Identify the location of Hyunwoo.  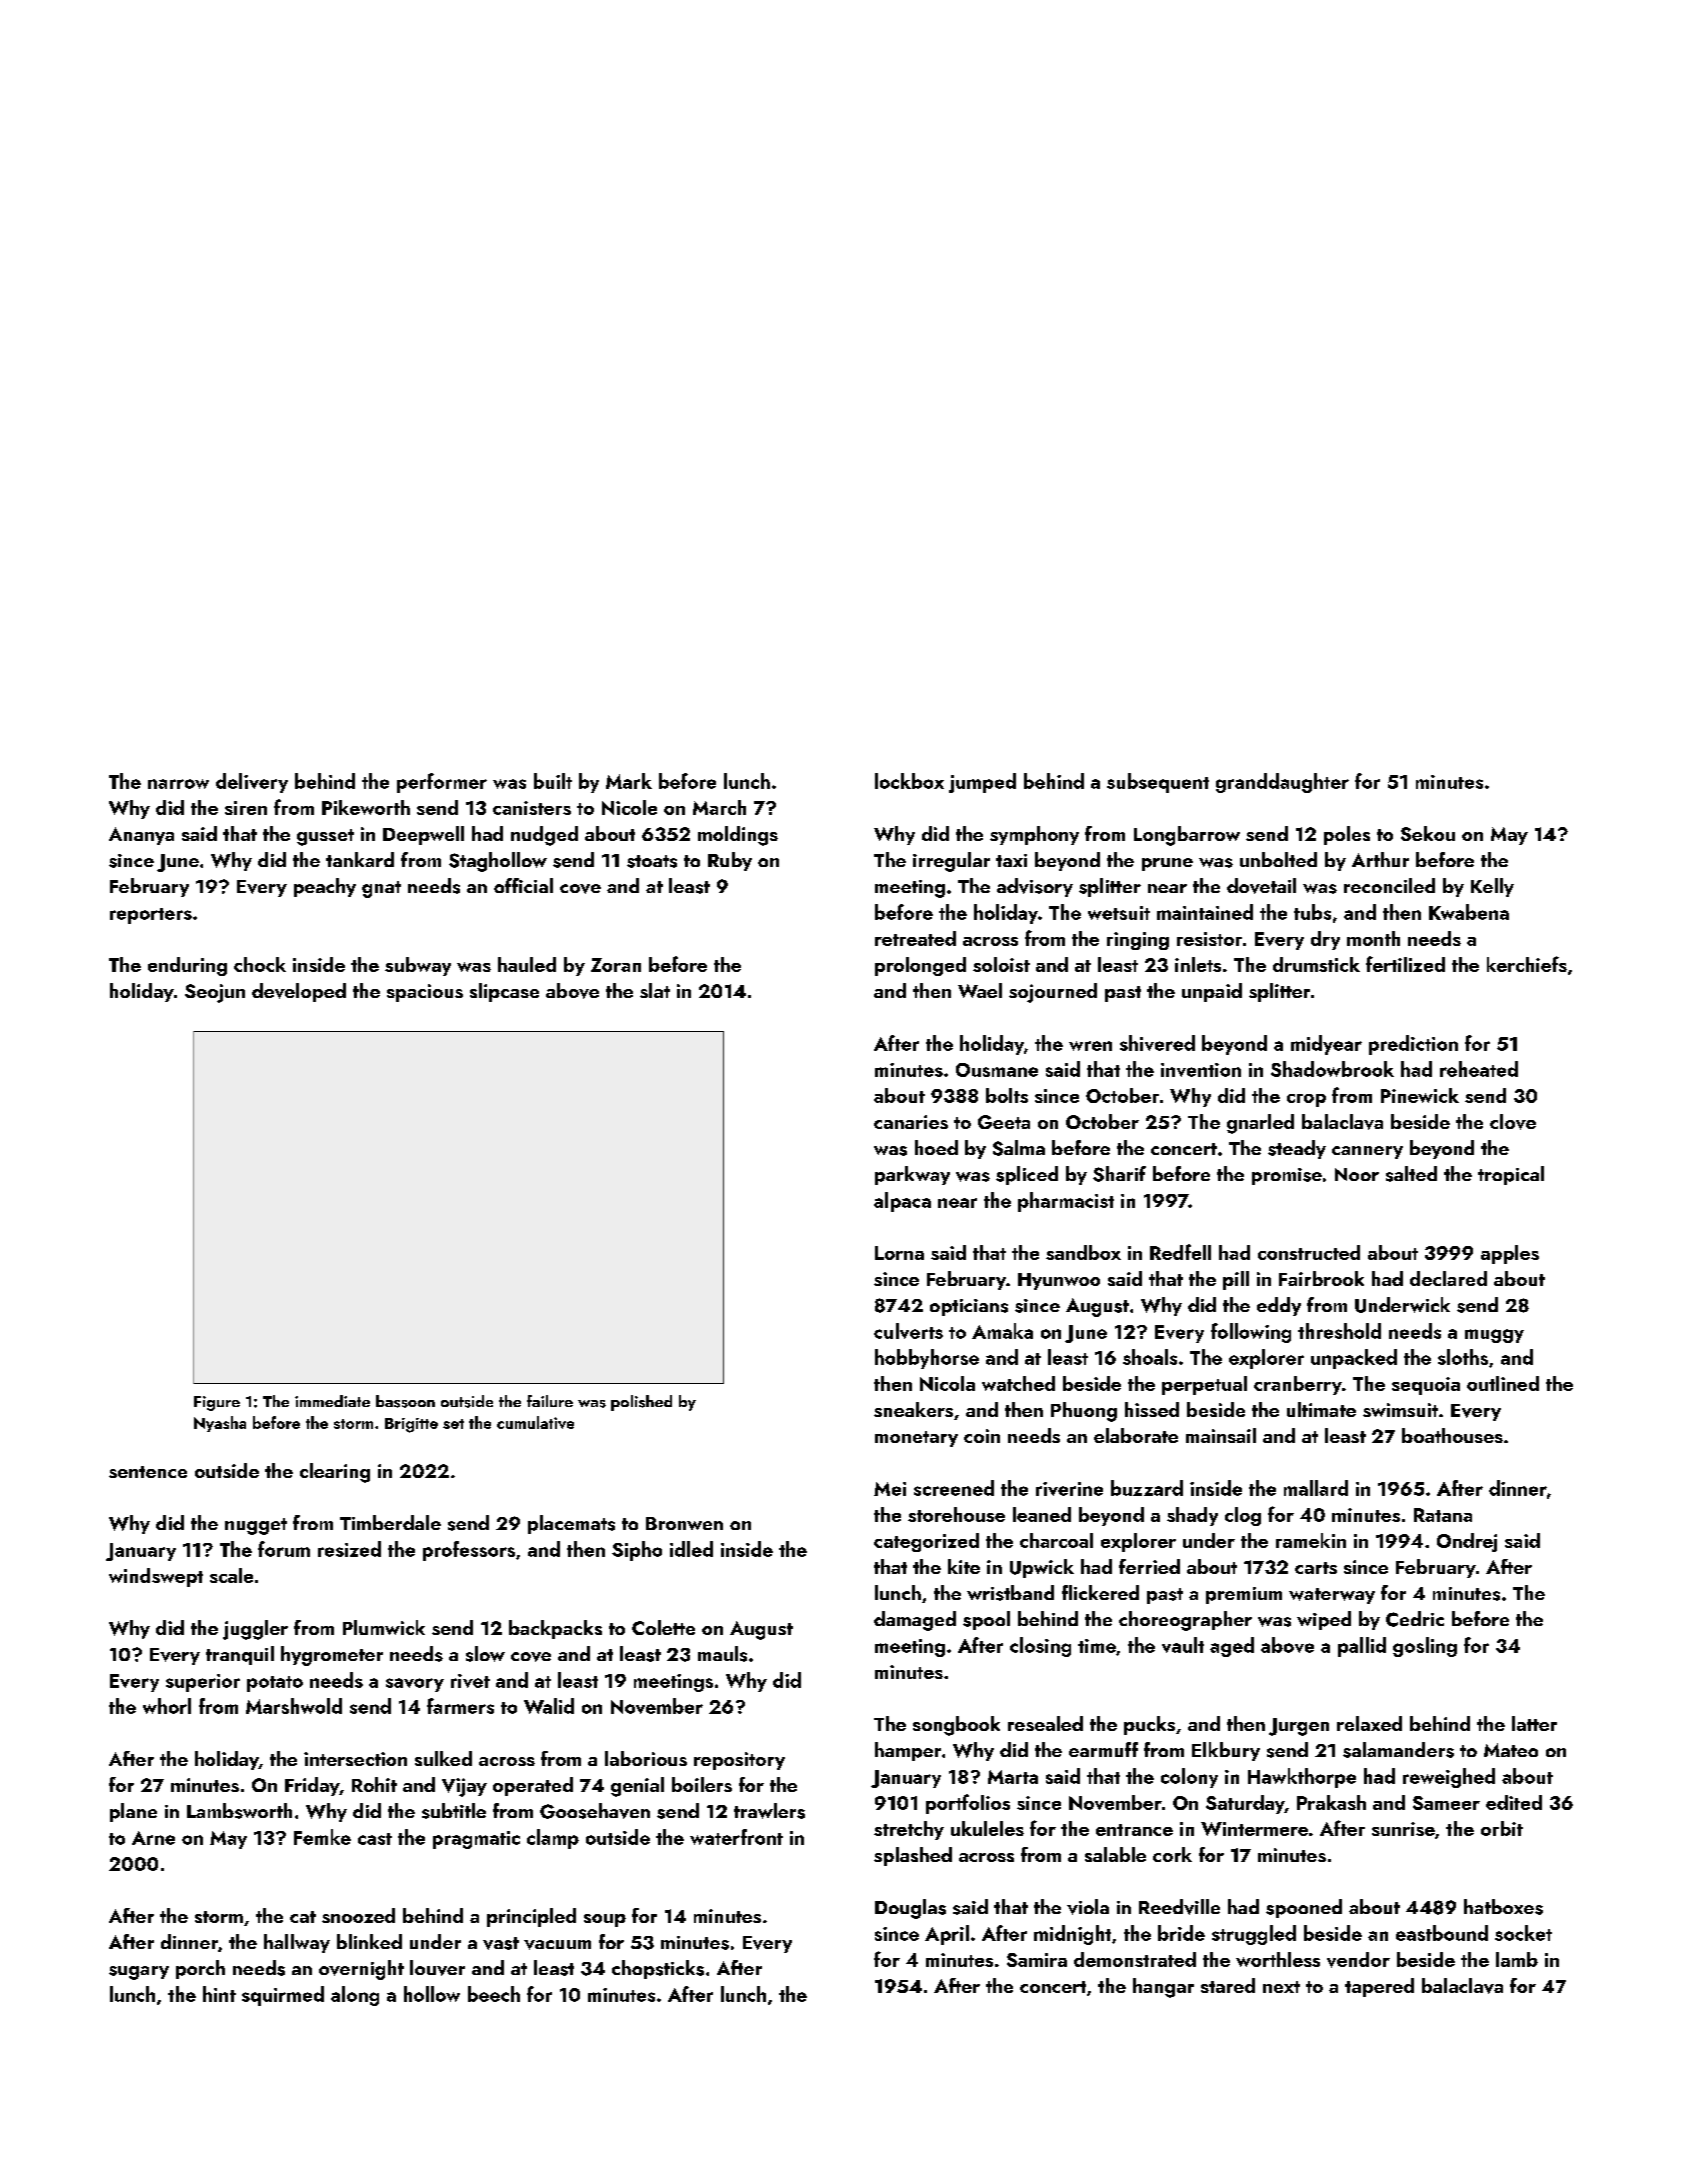
(1059, 1281).
